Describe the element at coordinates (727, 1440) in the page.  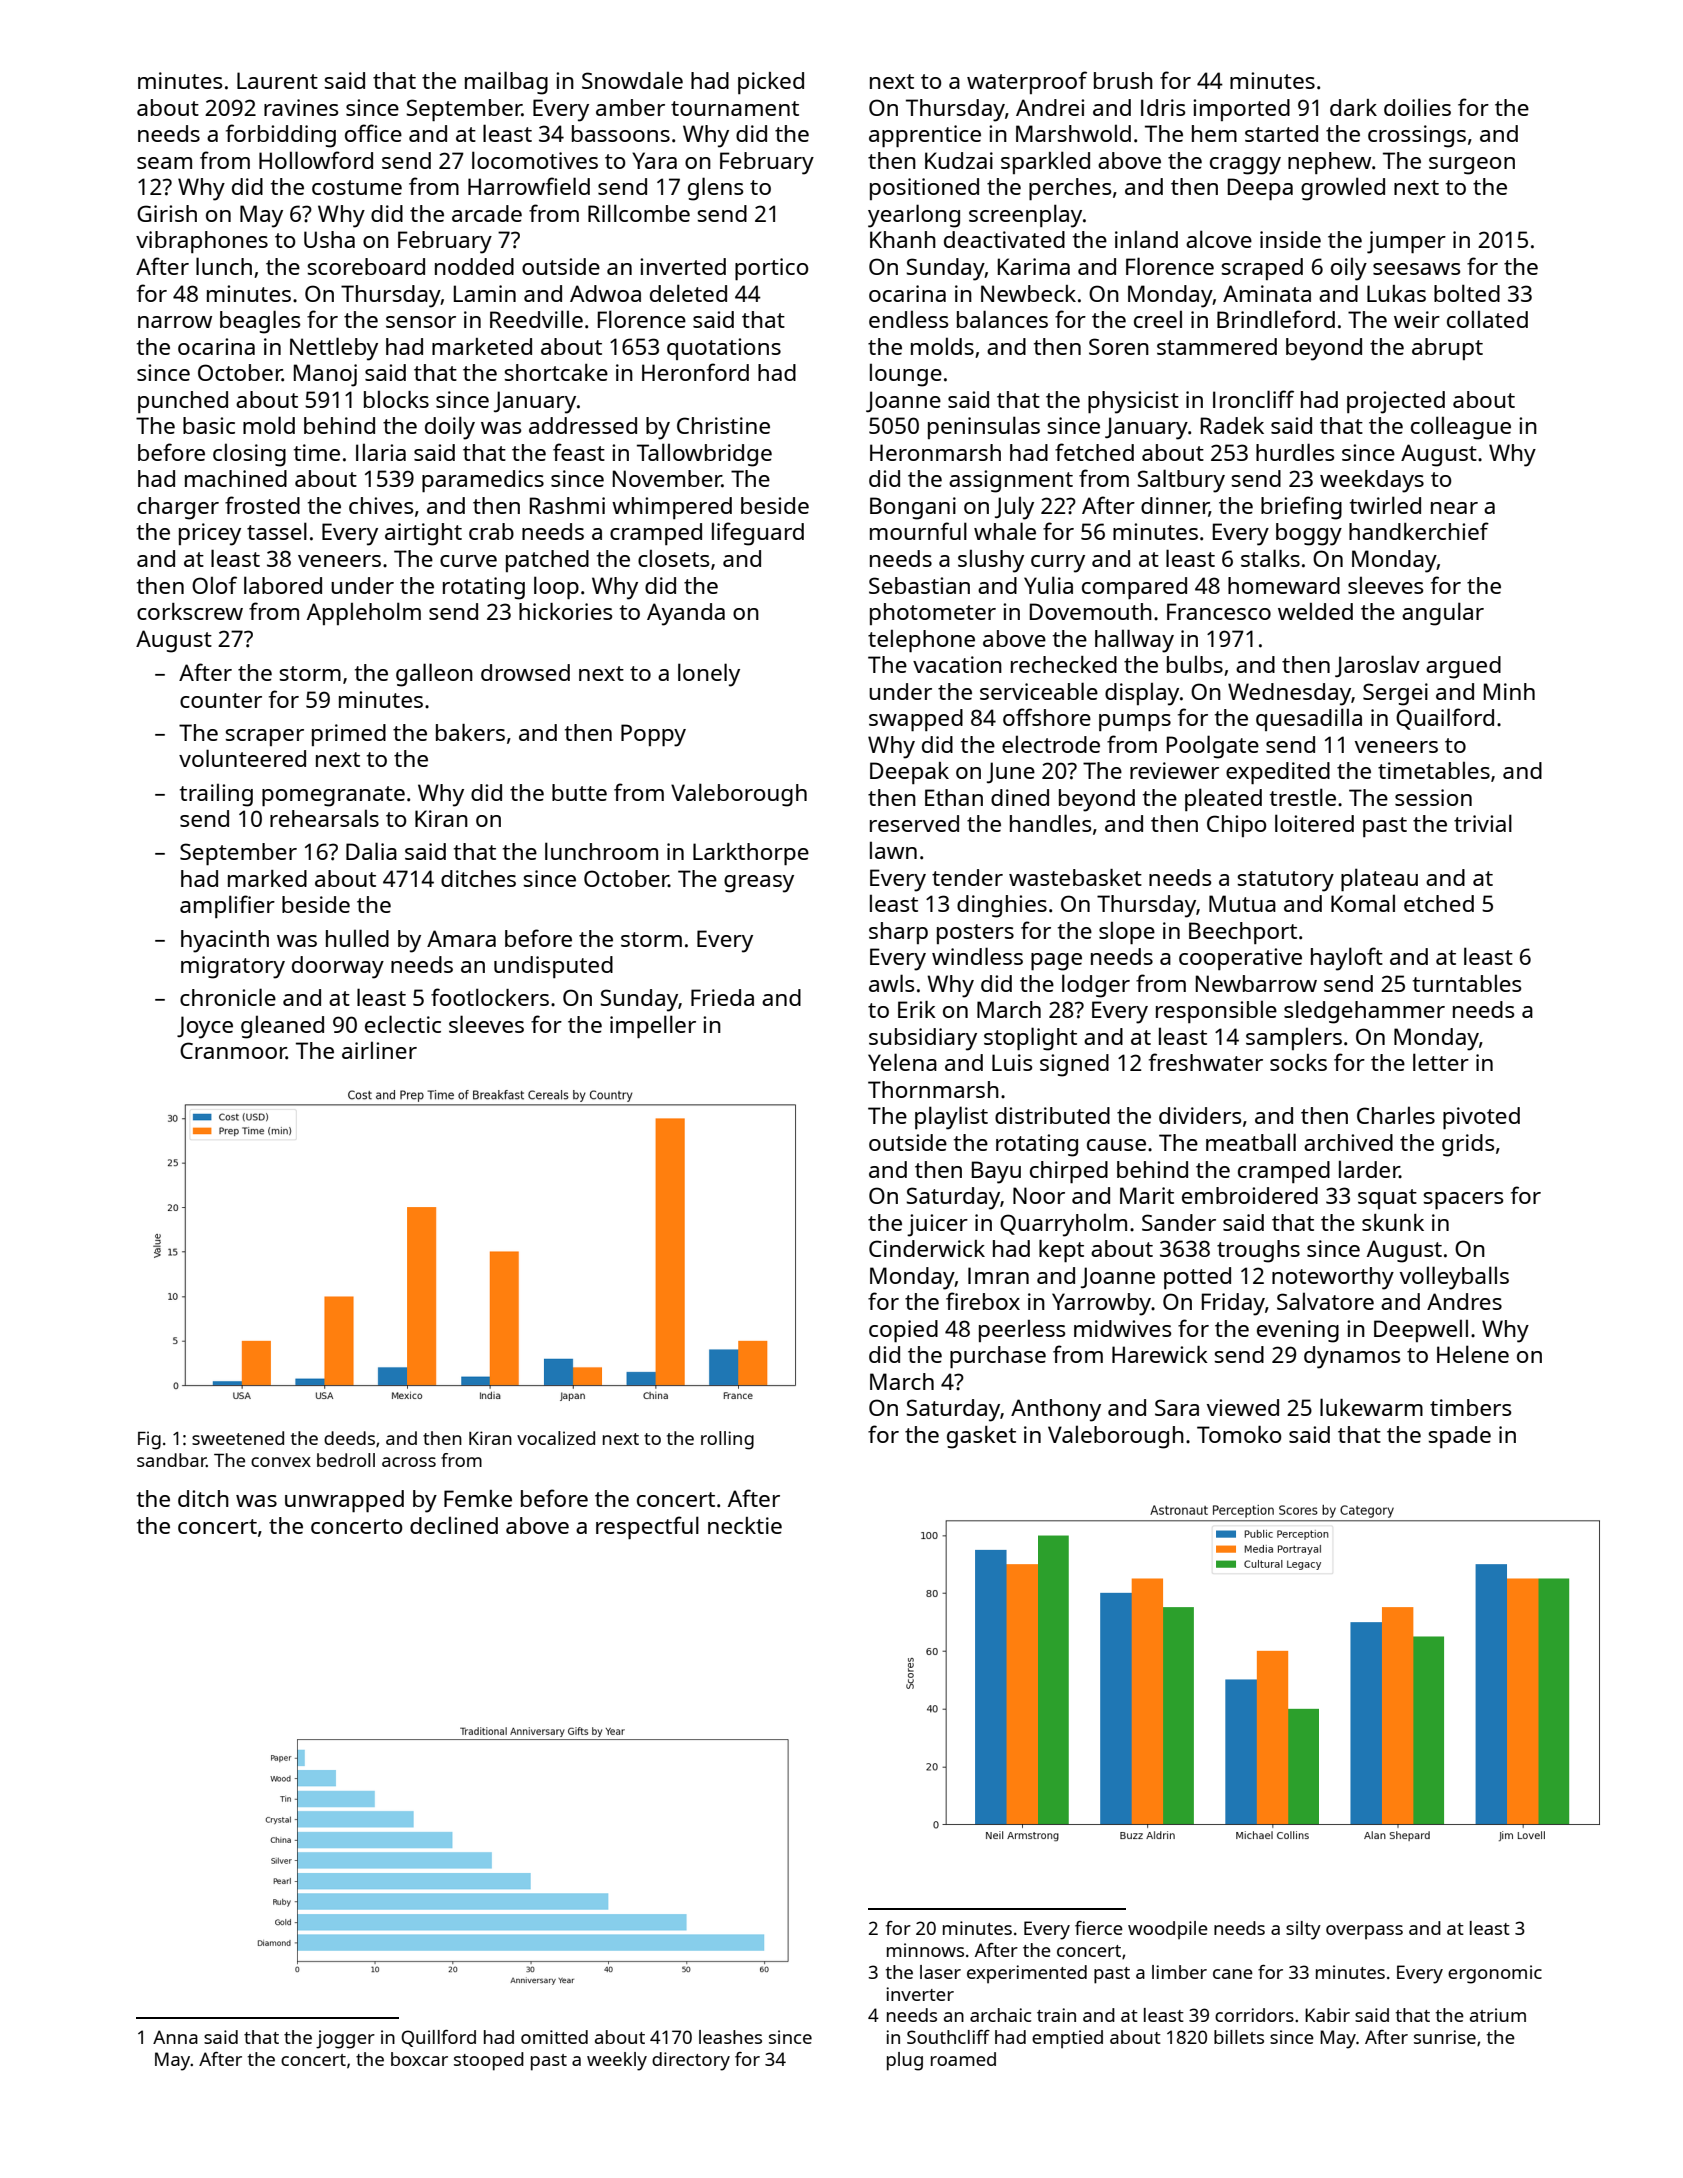
I see `rolling` at that location.
